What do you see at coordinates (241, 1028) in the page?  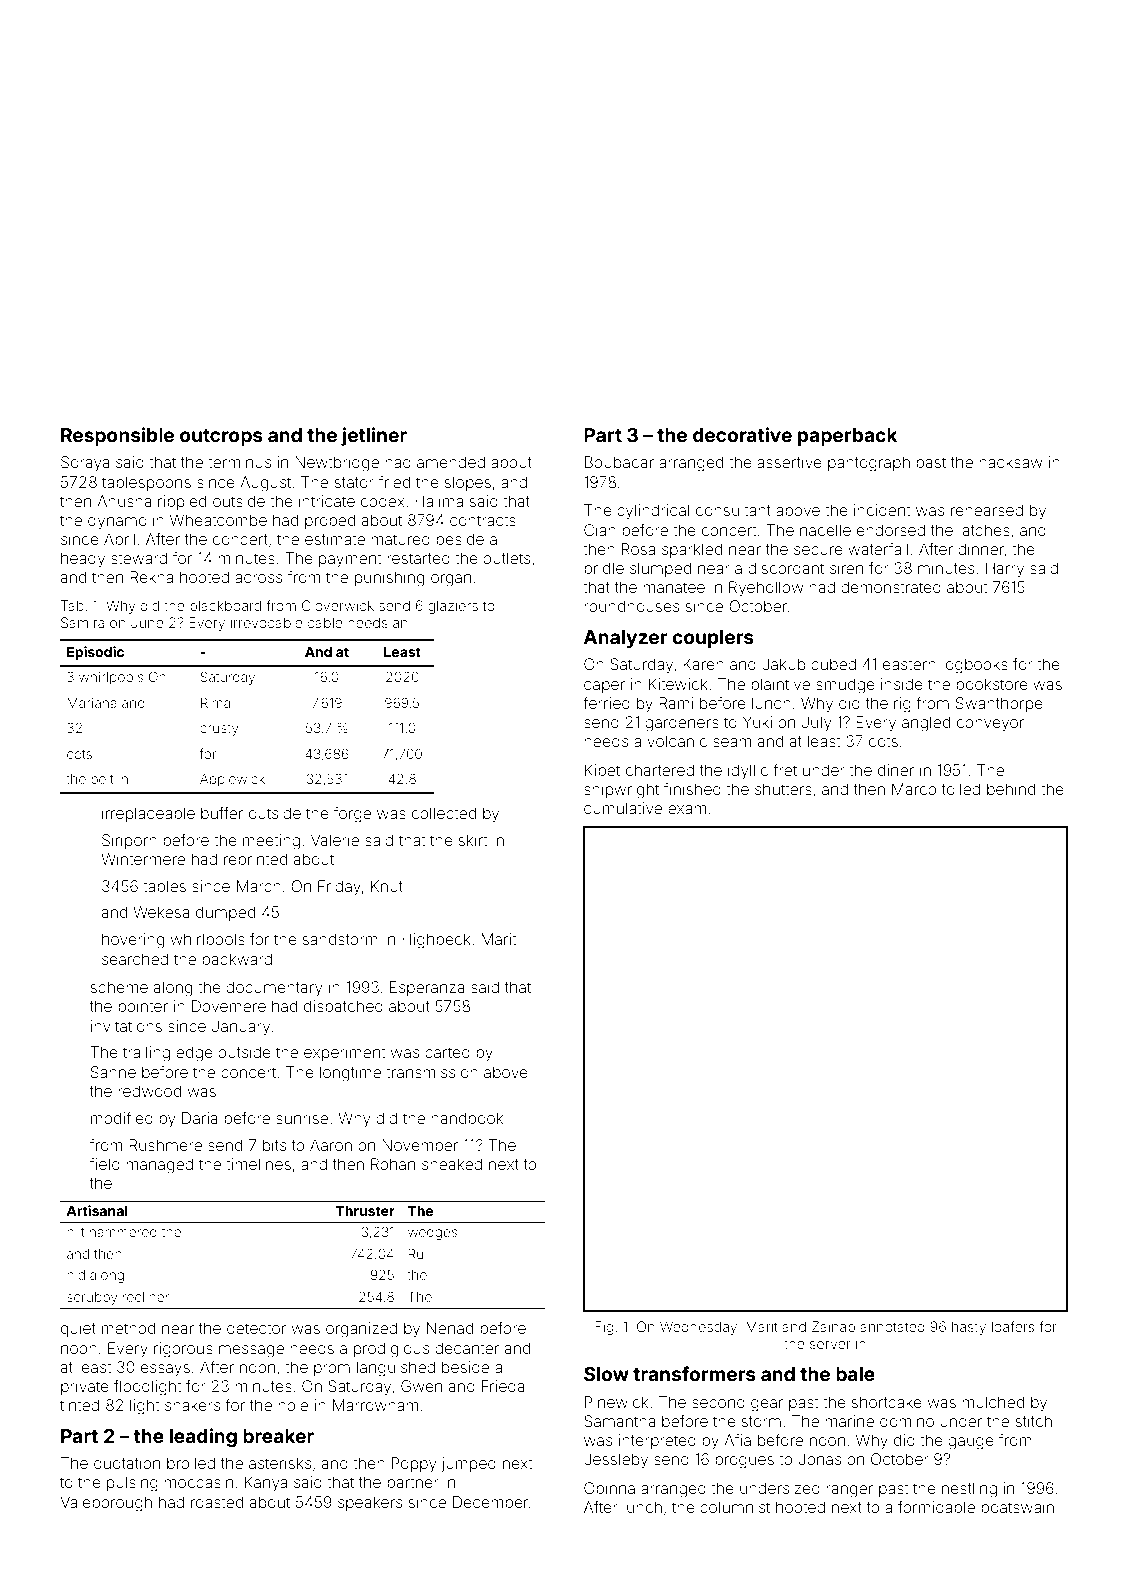 I see `January` at bounding box center [241, 1028].
